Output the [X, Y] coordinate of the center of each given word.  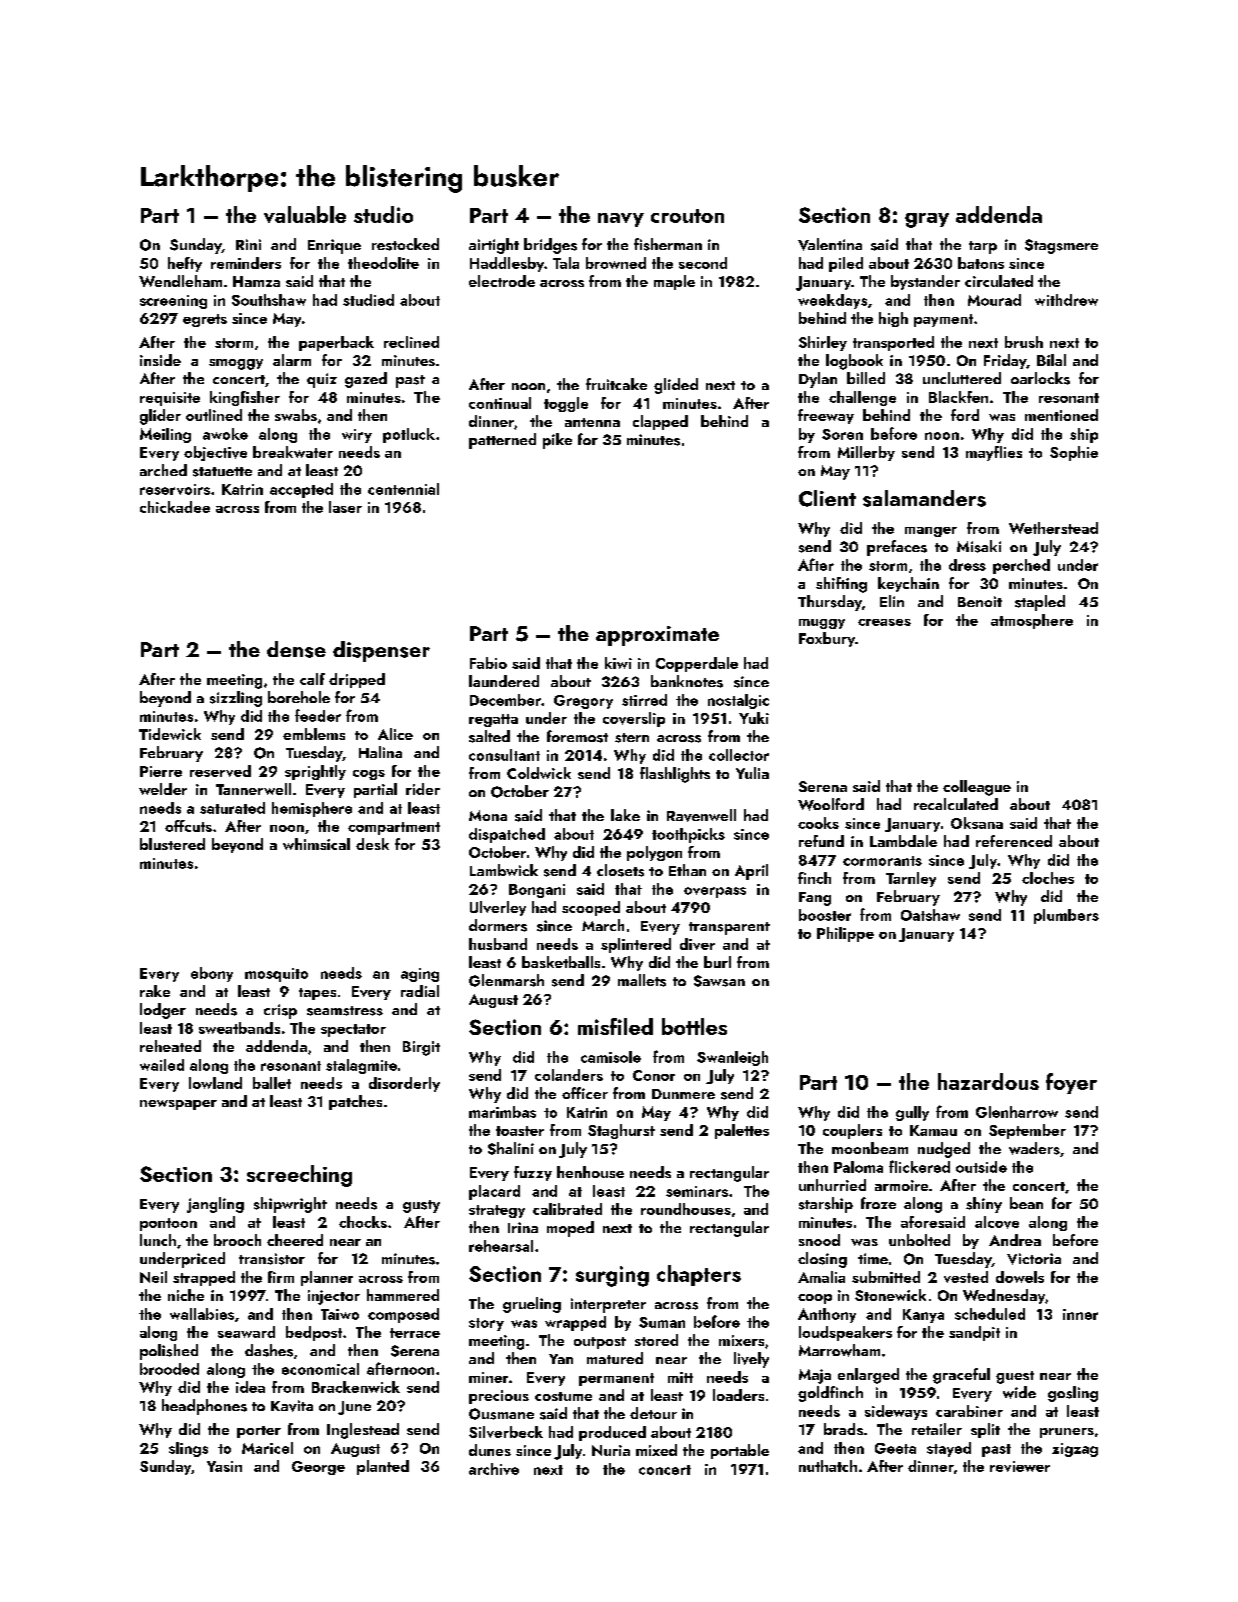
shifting [841, 585]
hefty [185, 264]
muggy [822, 624]
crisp [280, 1011]
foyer [1071, 1083]
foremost [577, 736]
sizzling [236, 699]
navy [621, 220]
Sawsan [719, 981]
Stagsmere [1061, 246]
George [318, 1468]
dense [296, 649]
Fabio [488, 663]
